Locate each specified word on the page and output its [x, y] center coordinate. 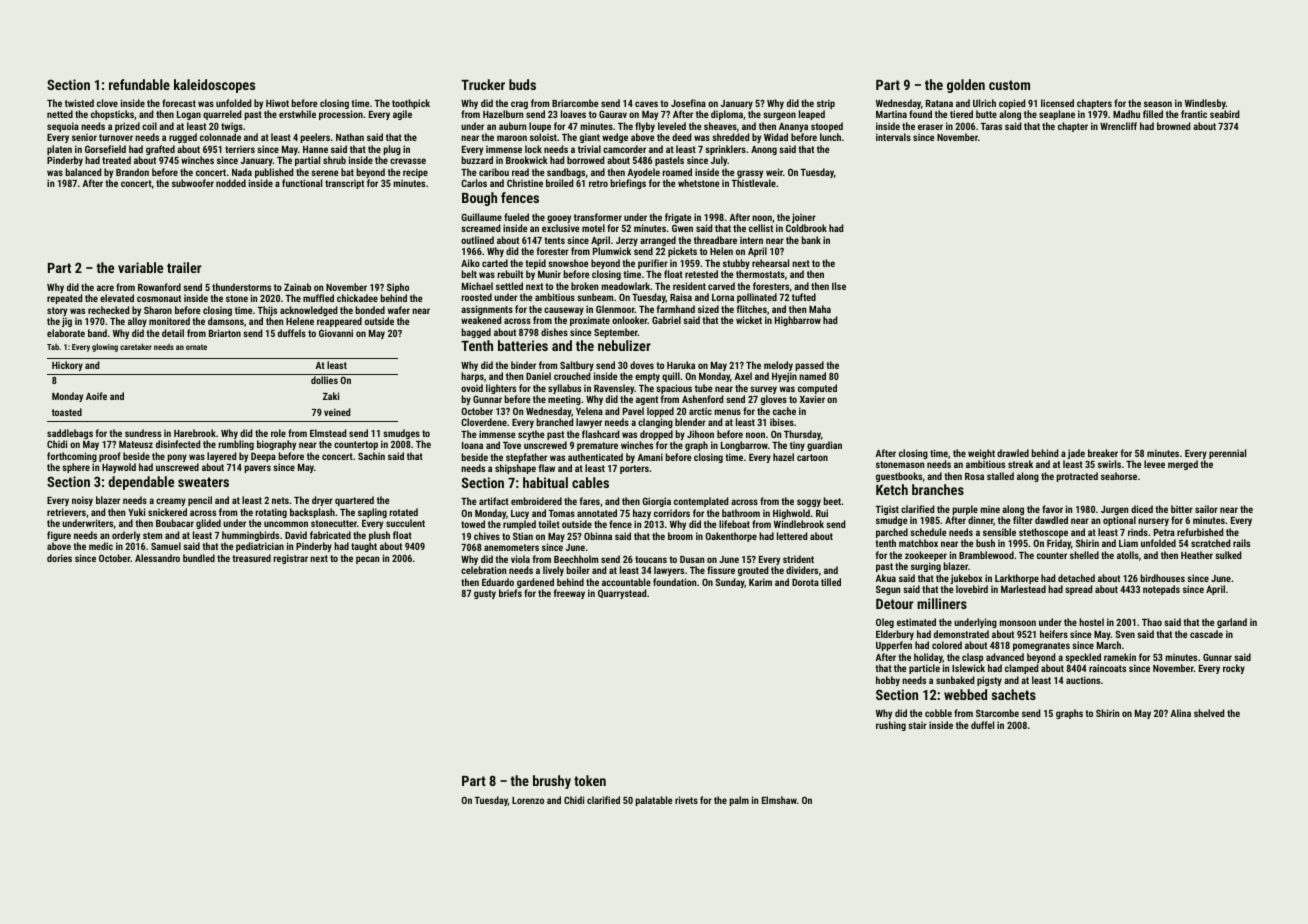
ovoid [472, 388]
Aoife [96, 396]
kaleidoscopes [214, 86]
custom [1009, 85]
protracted [1077, 477]
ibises [782, 422]
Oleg [885, 623]
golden [966, 86]
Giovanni [336, 333]
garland [1232, 623]
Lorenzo [528, 800]
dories [59, 558]
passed [810, 366]
